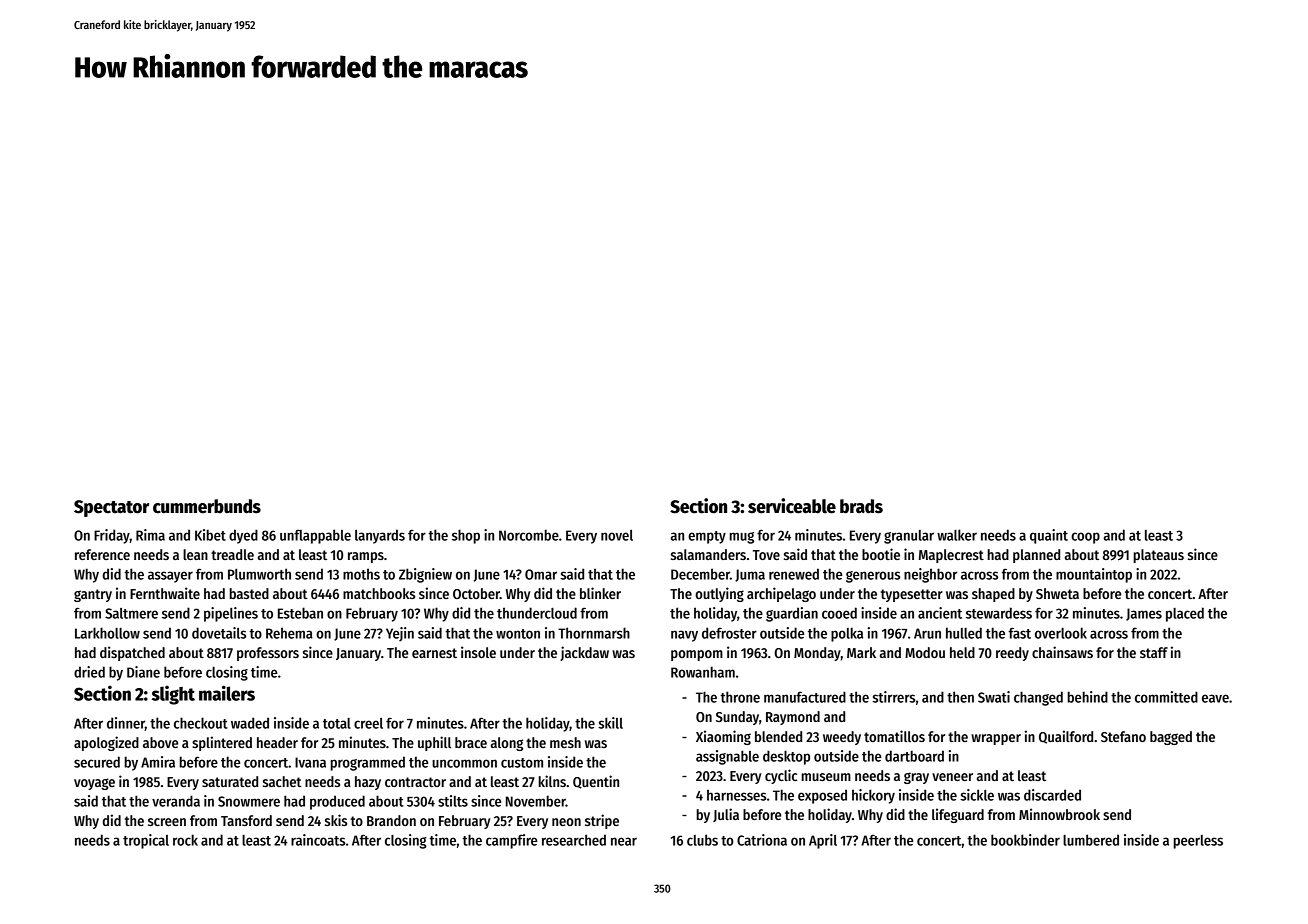  Describe the element at coordinates (737, 718) in the screenshot. I see `Sunday` at that location.
